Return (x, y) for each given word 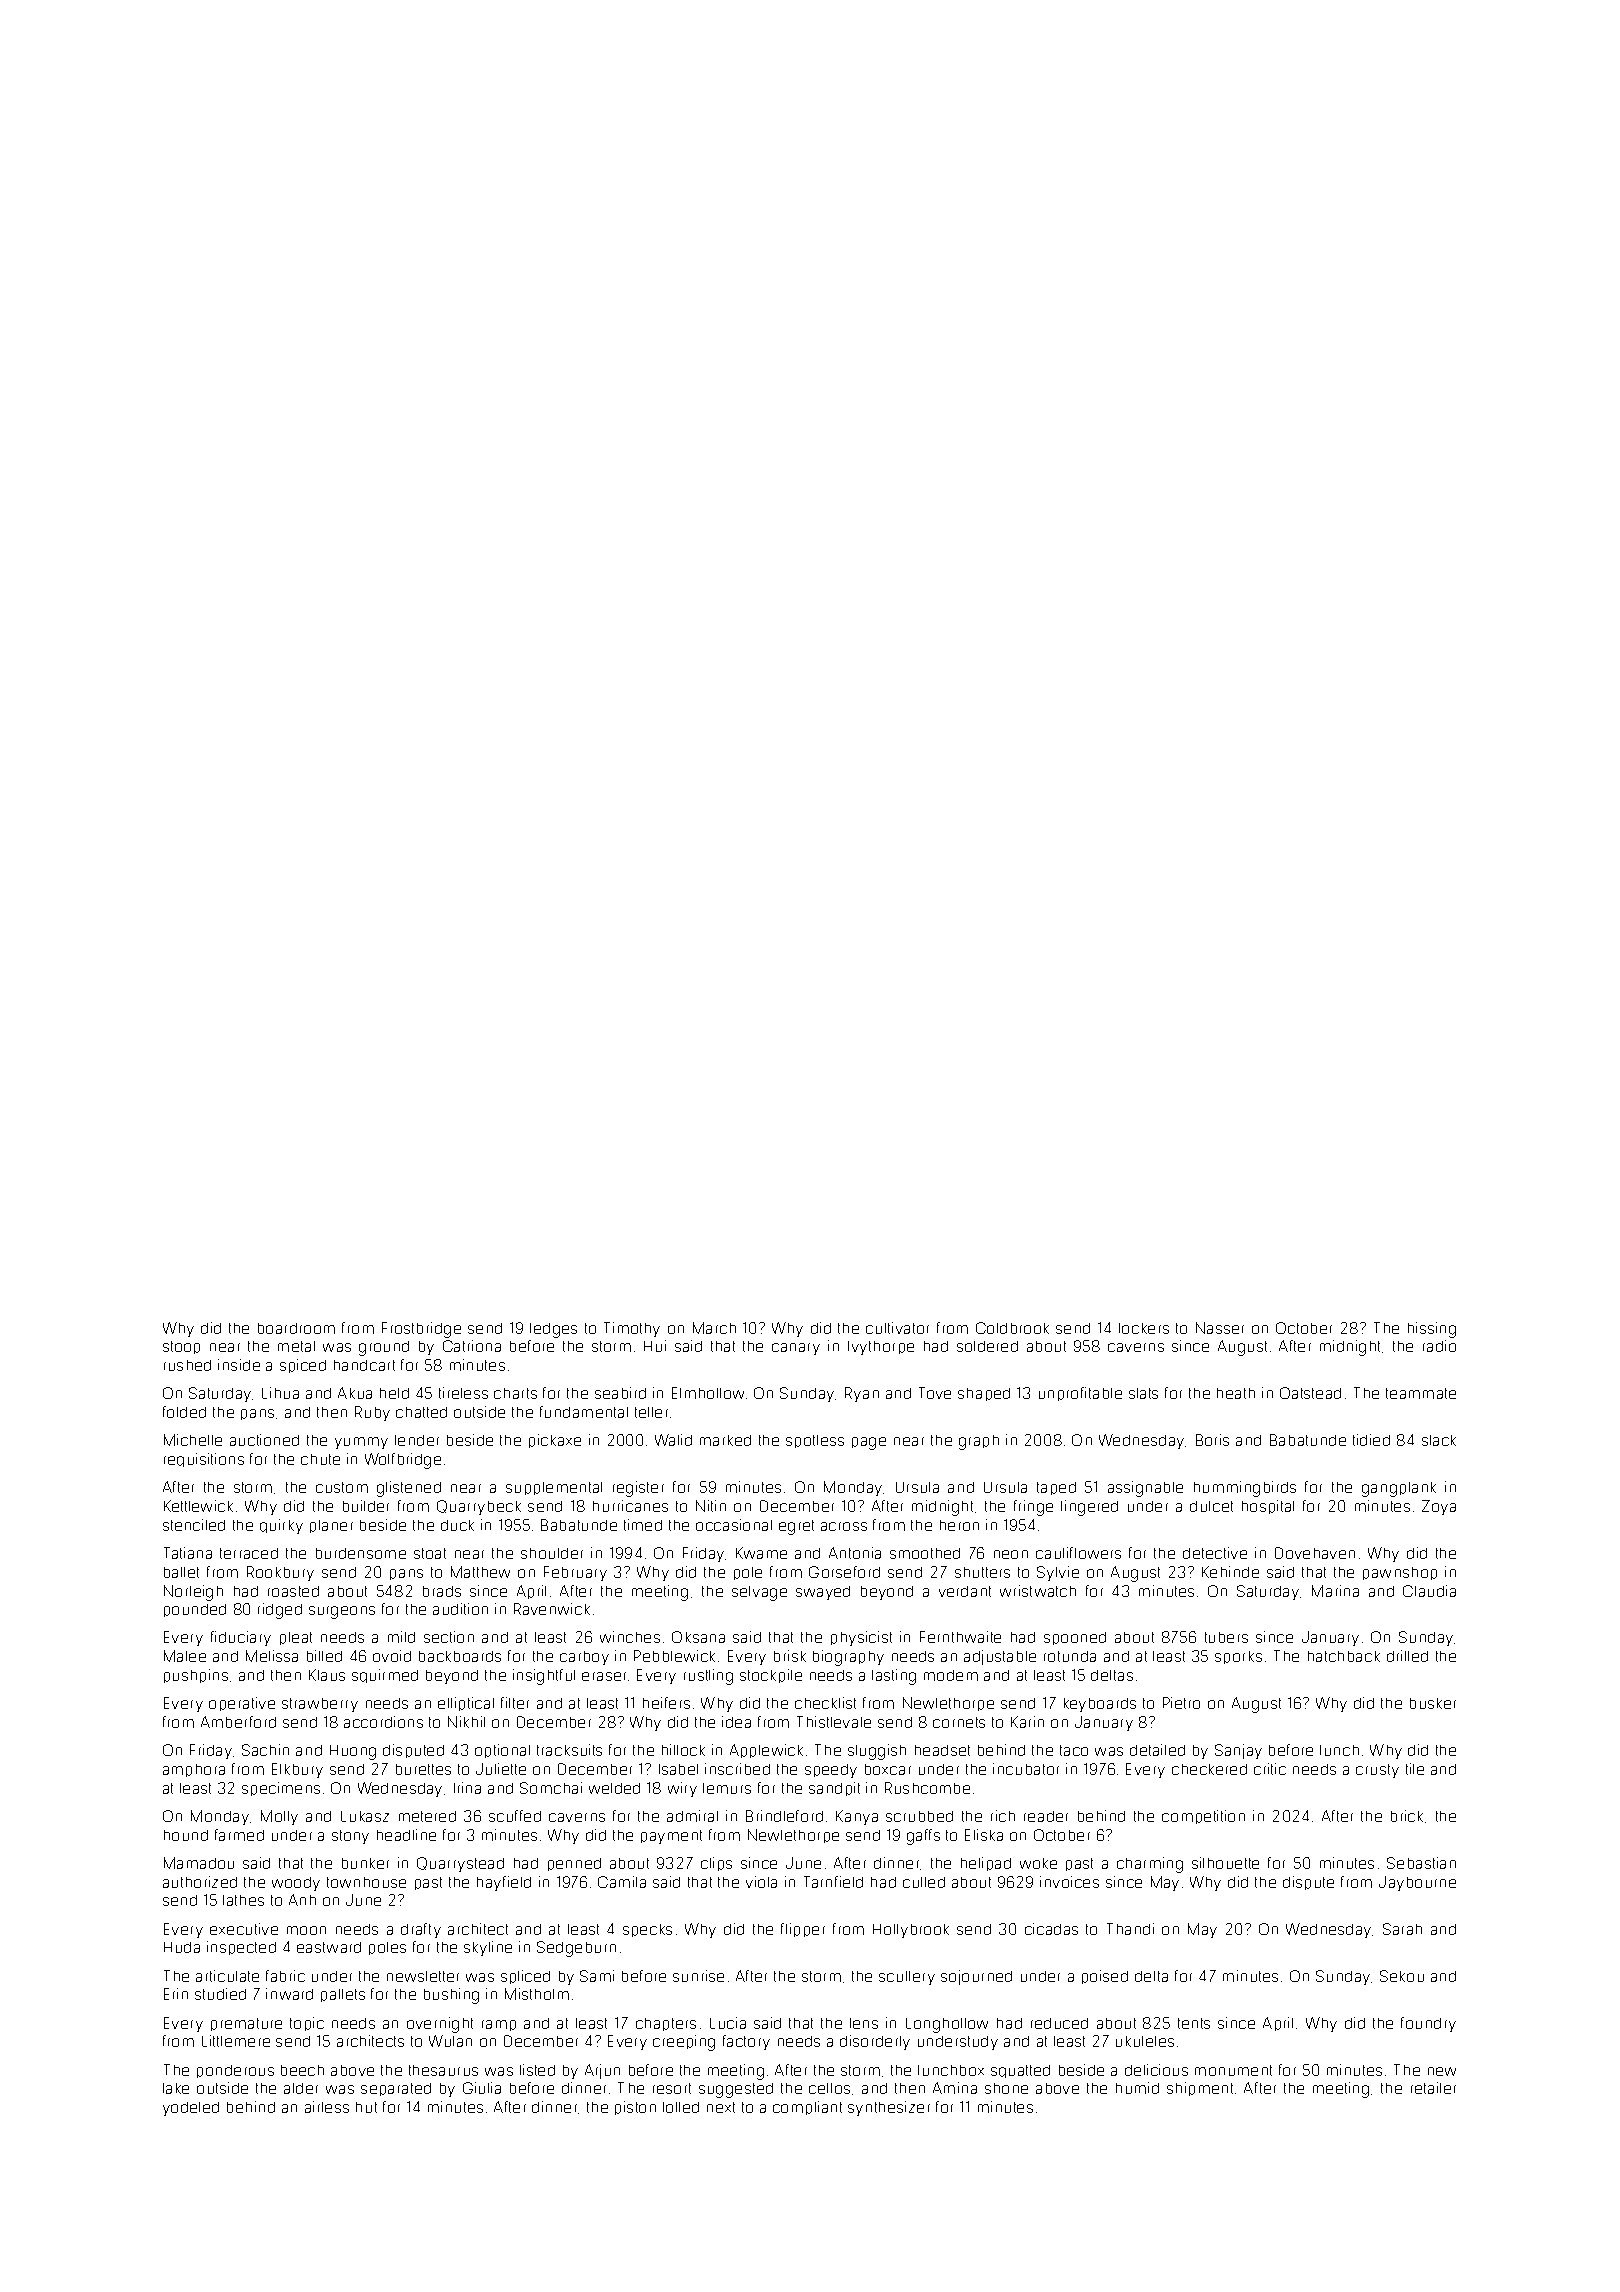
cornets (959, 1722)
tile (1415, 1769)
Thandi (1130, 1929)
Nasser (1220, 1328)
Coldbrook (1012, 1328)
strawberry (320, 1705)
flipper (803, 1930)
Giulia (482, 2088)
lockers (1144, 1328)
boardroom (296, 1328)
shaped (984, 1394)
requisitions (204, 1460)
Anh (302, 1900)
